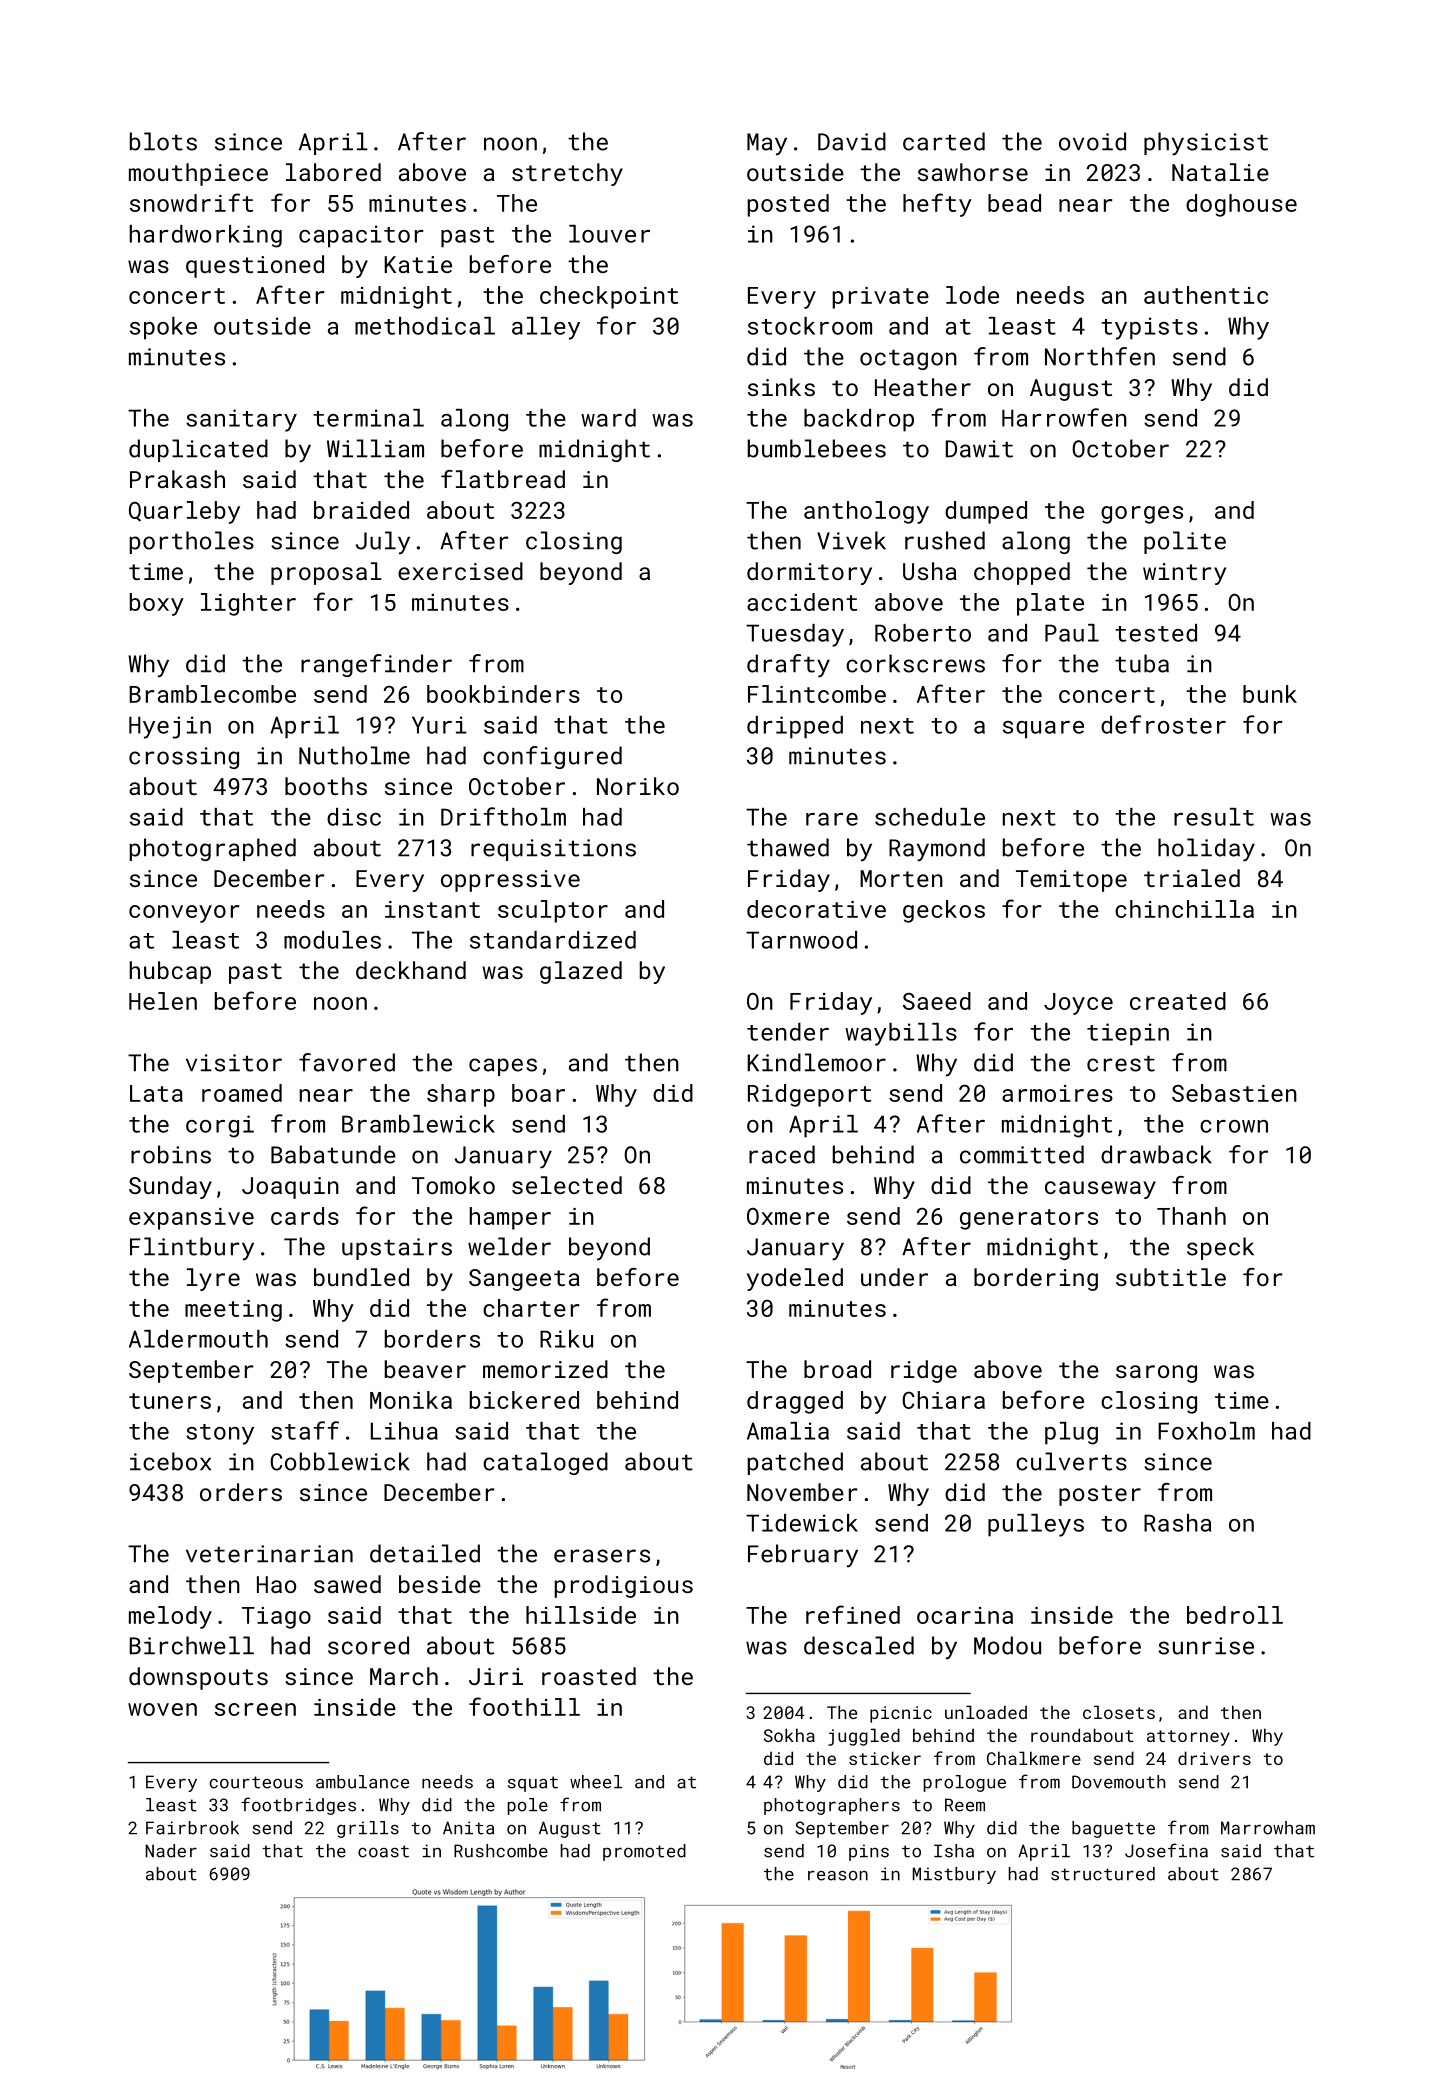 Image resolution: width=1450 pixels, height=2100 pixels. Describe the element at coordinates (1156, 1374) in the page. I see `sarong` at that location.
